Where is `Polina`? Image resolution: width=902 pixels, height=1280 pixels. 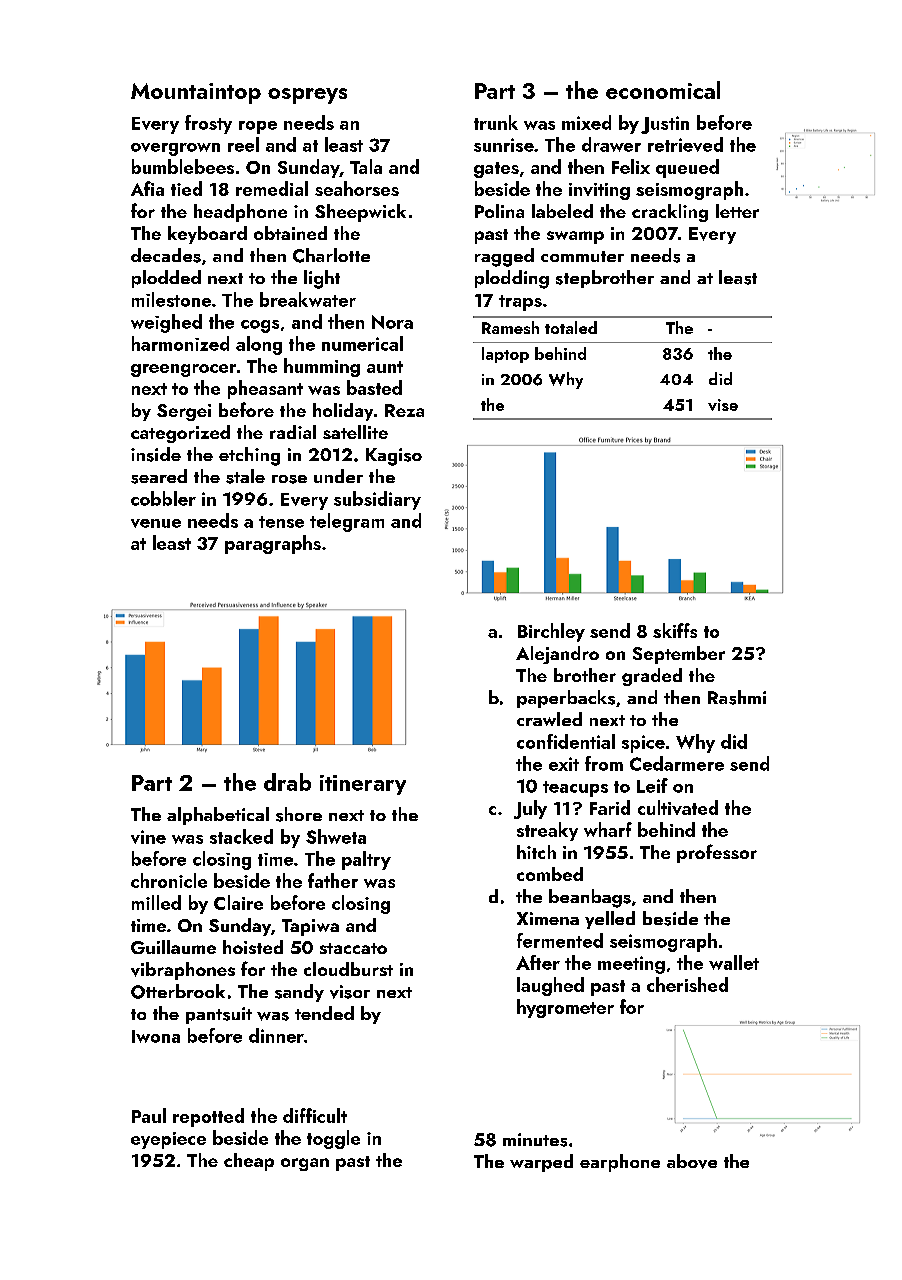
Polina is located at coordinates (499, 211).
